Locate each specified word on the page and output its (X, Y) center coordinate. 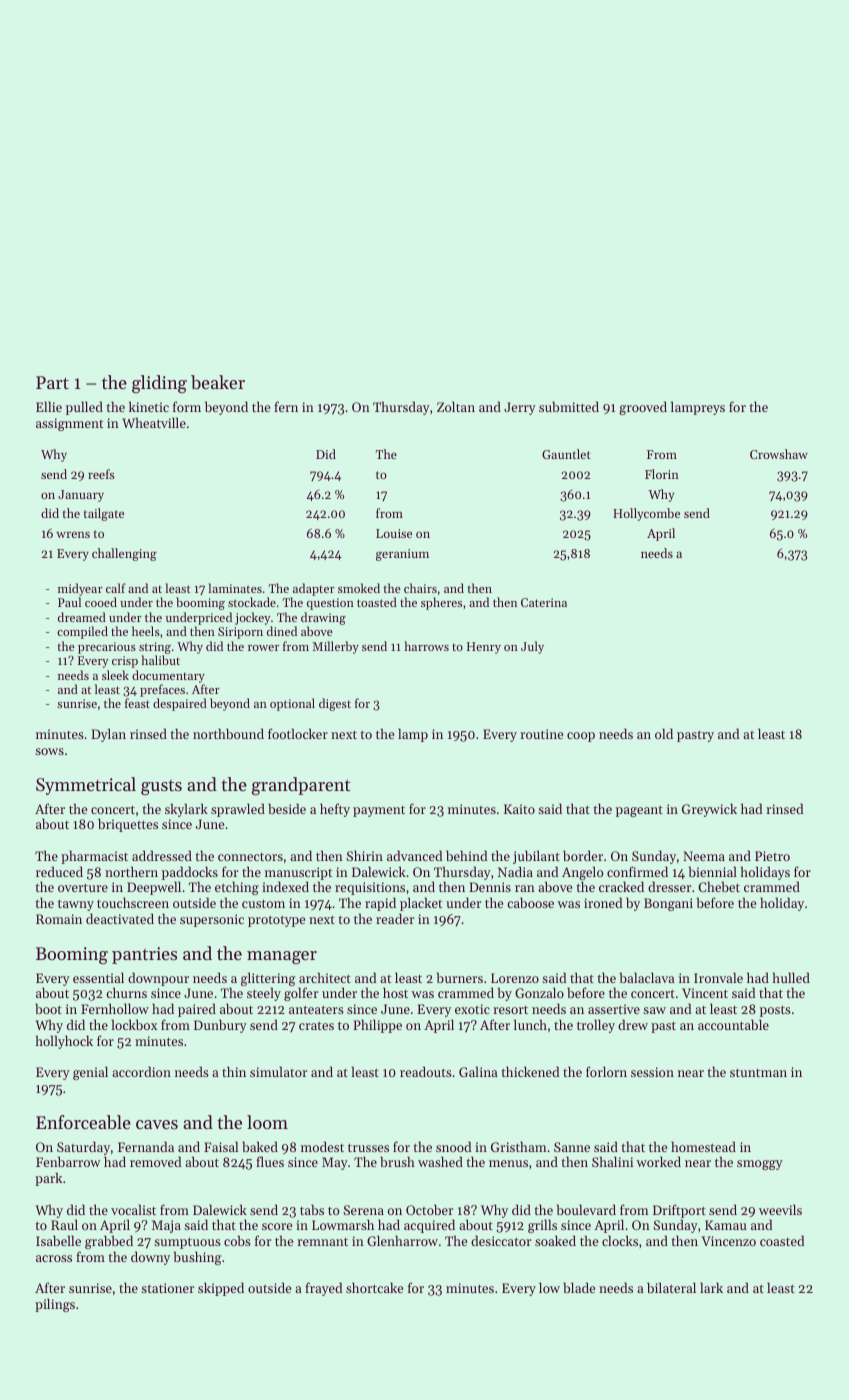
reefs (101, 474)
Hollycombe (646, 514)
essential (98, 977)
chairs (420, 588)
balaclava (647, 977)
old (664, 733)
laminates (235, 588)
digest (335, 704)
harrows (426, 646)
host (395, 992)
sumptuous (187, 1243)
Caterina (544, 602)
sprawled (238, 810)
